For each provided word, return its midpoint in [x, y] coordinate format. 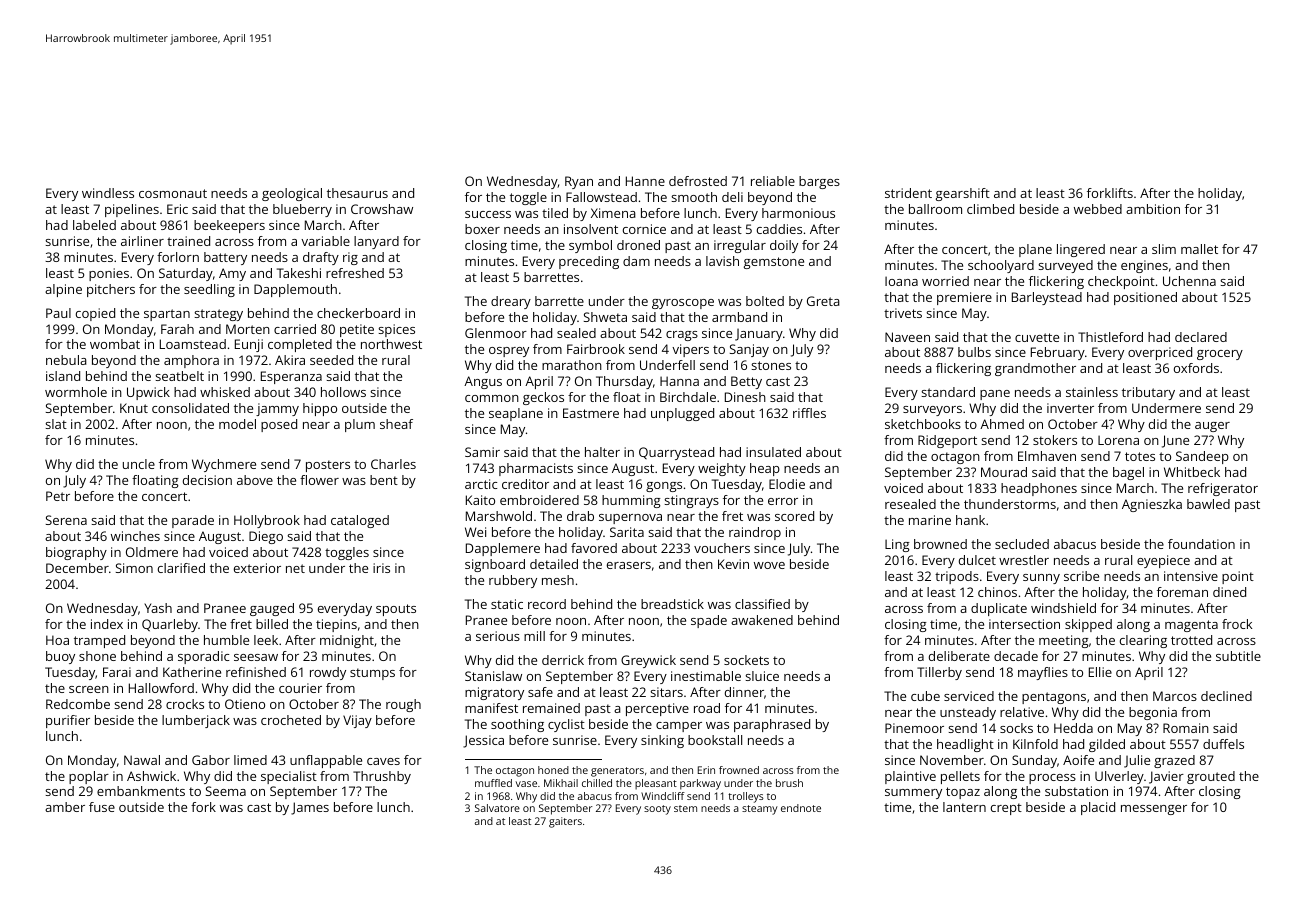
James [310, 808]
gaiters [565, 822]
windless [108, 193]
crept [1006, 809]
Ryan [579, 182]
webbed [1098, 209]
